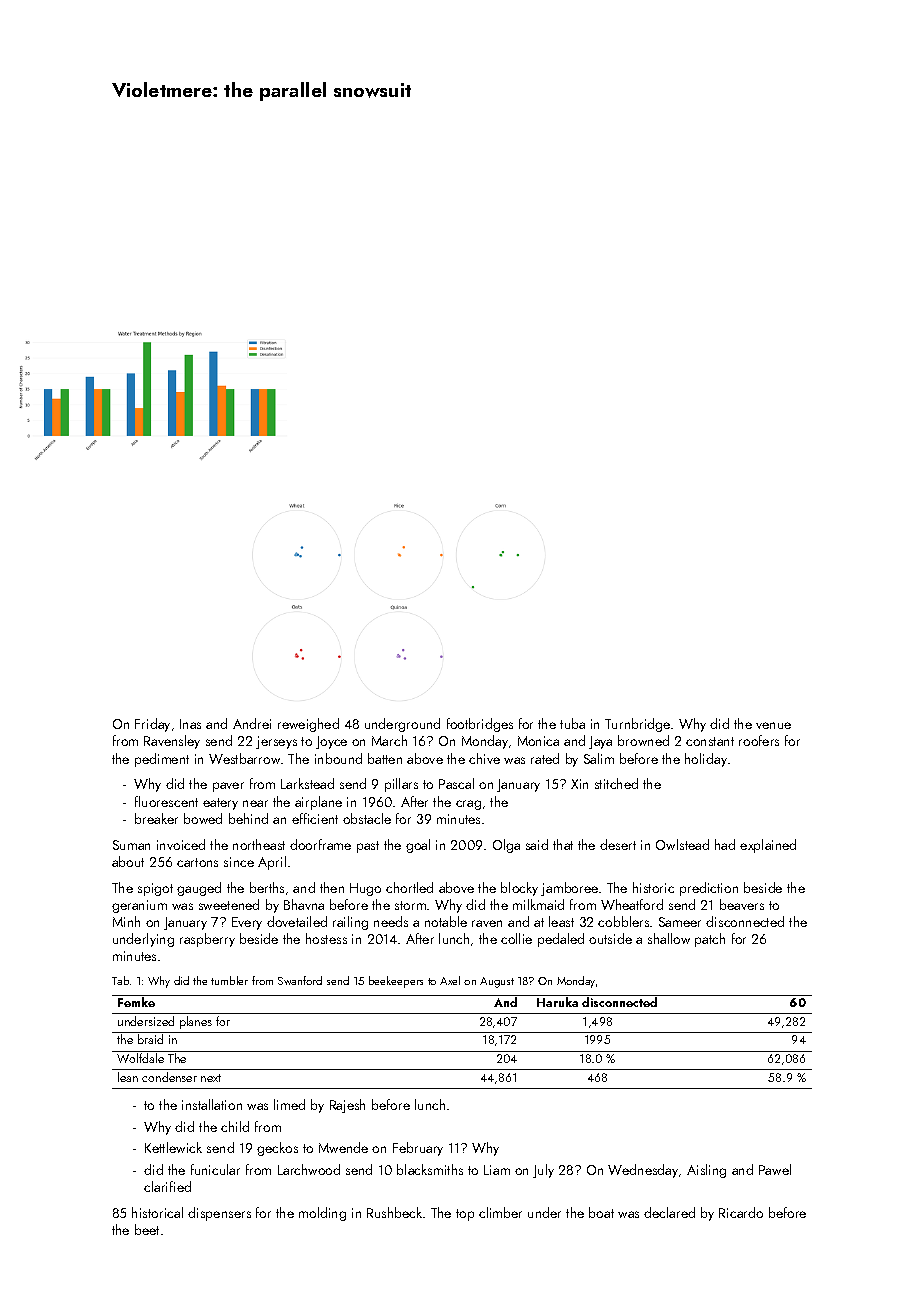 The height and width of the screenshot is (1308, 924). Describe the element at coordinates (401, 785) in the screenshot. I see `pillars` at that location.
